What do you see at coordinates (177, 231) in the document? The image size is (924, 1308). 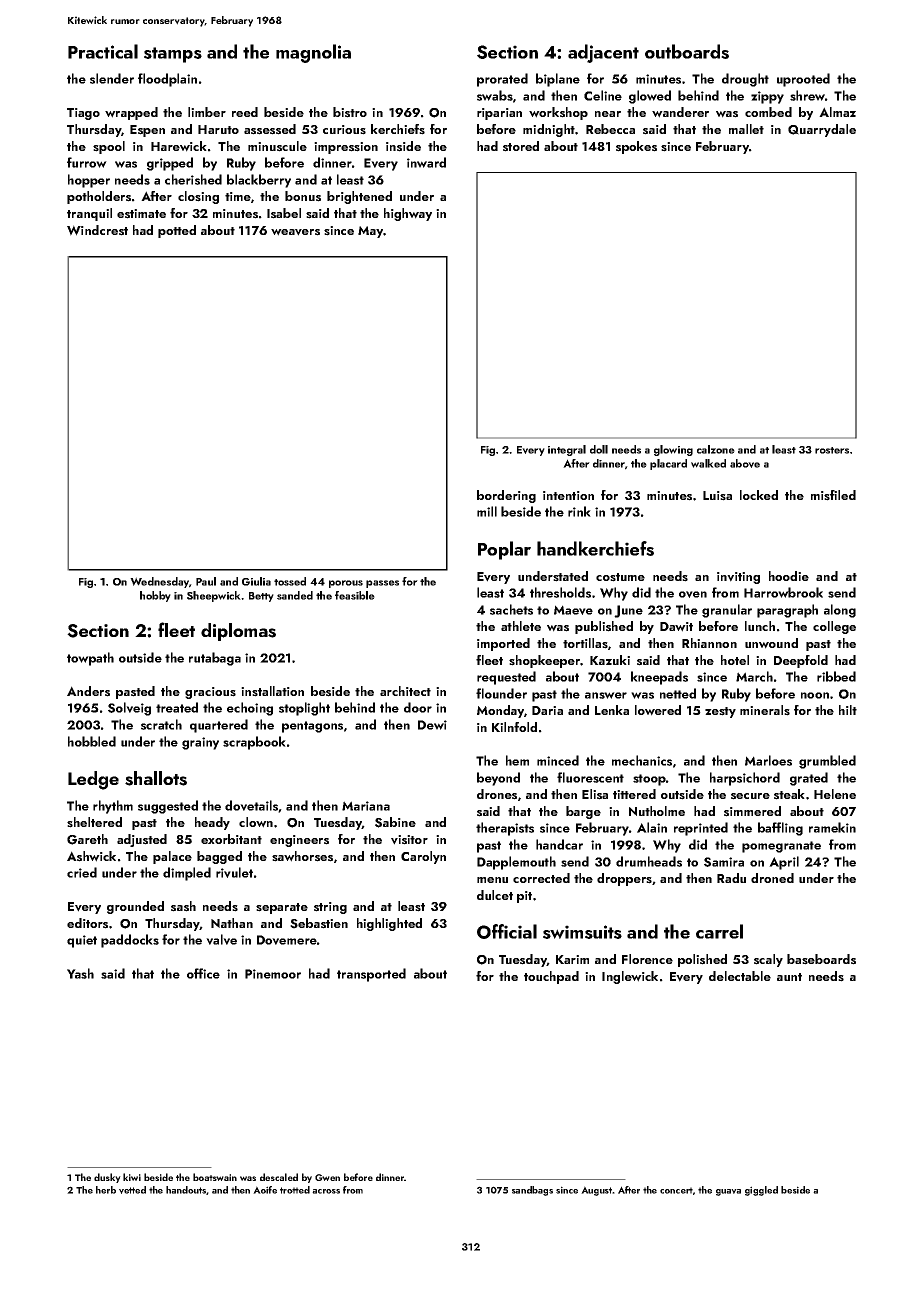 I see `potted` at bounding box center [177, 231].
